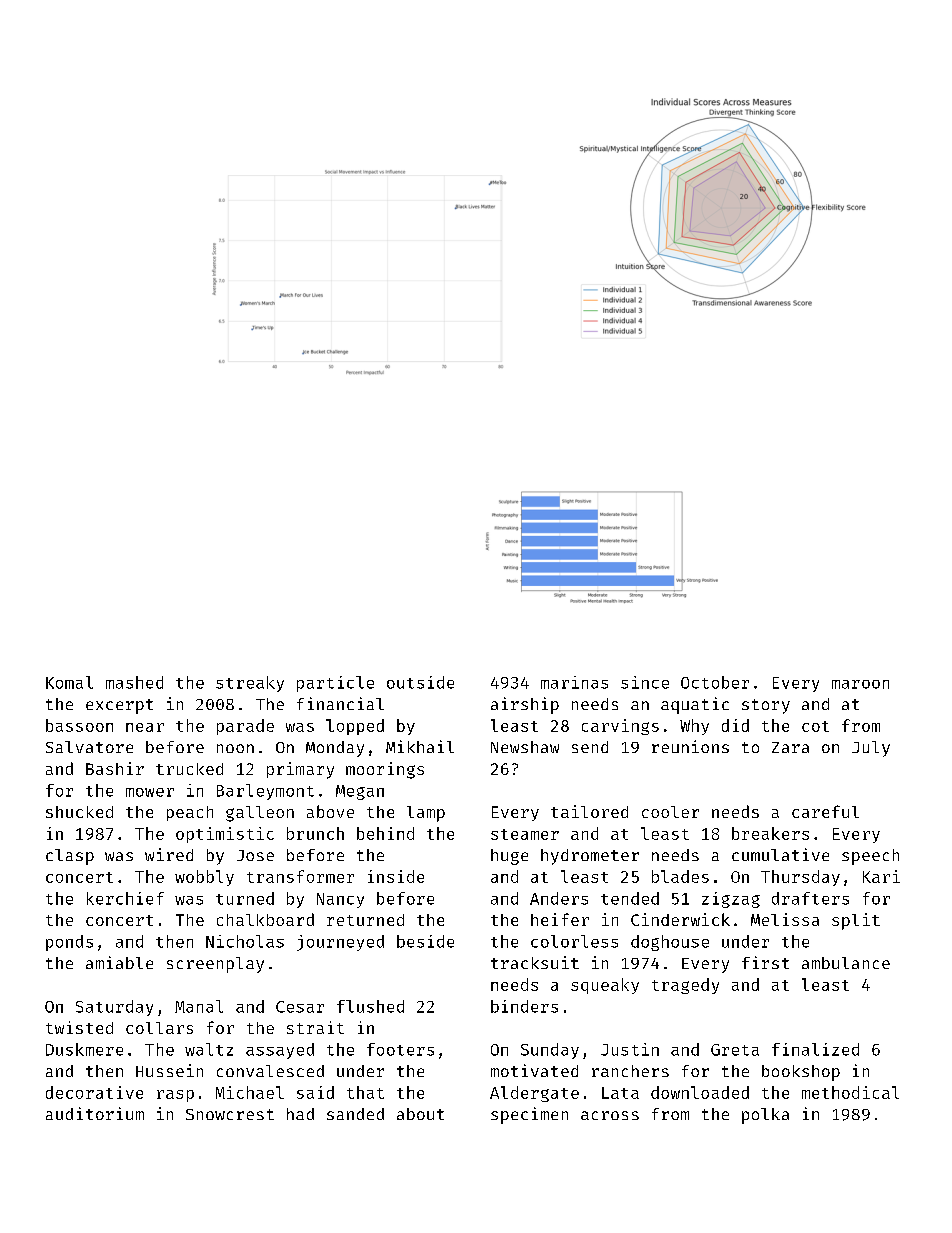 The width and height of the image is (952, 1233). I want to click on steamer, so click(525, 834).
